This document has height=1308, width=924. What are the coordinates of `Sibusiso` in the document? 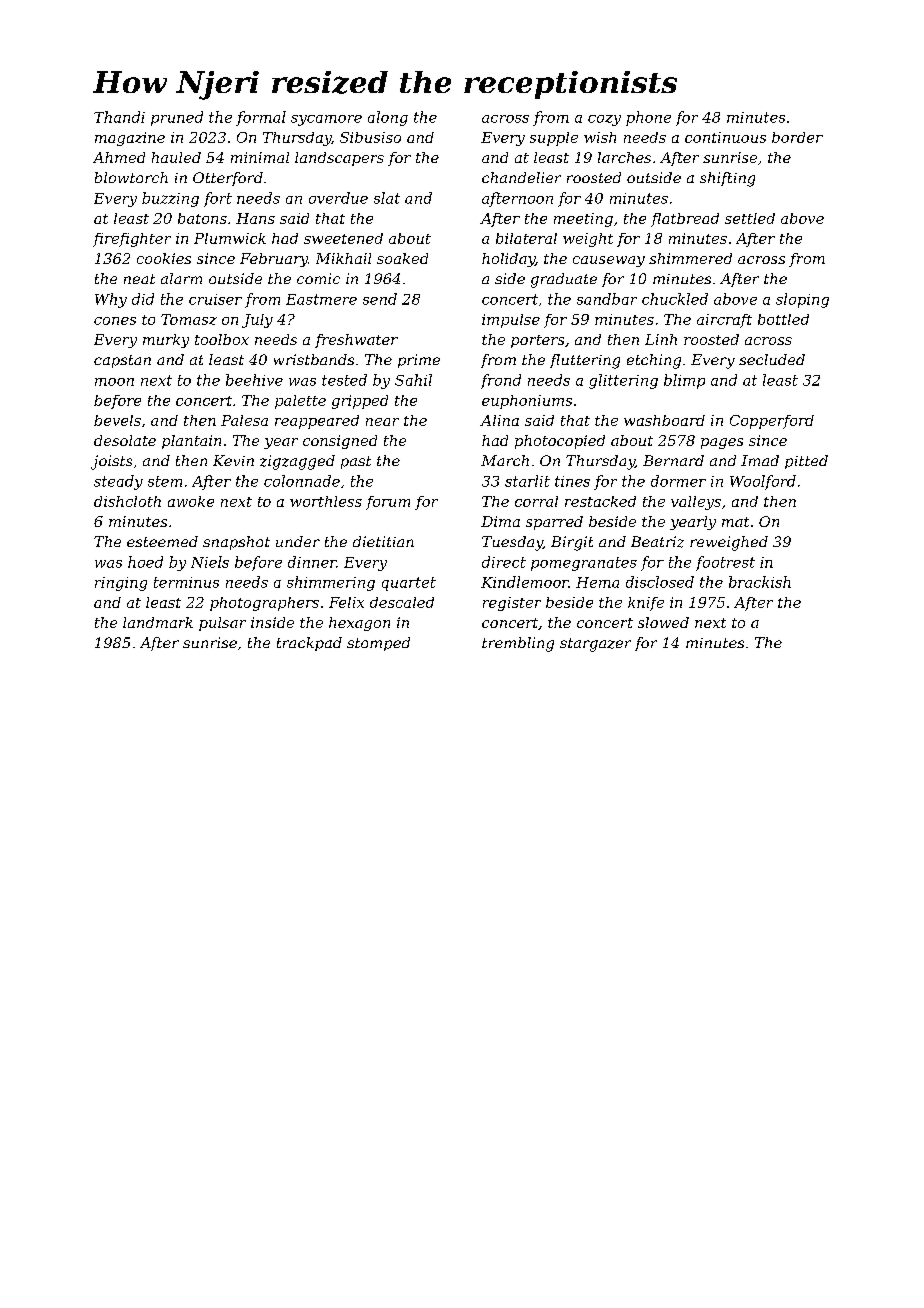 It's located at (370, 137).
